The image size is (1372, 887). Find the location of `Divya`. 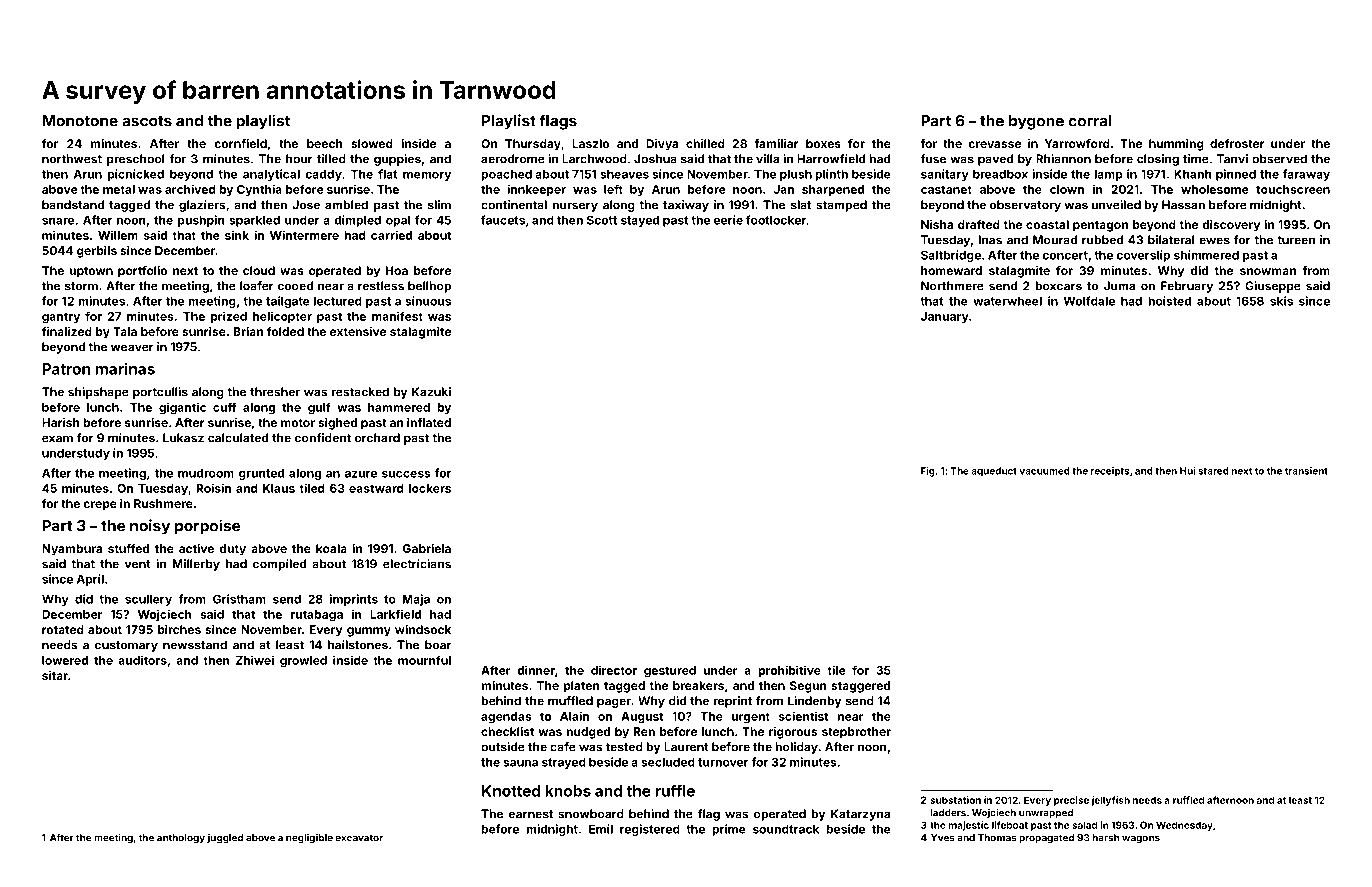

Divya is located at coordinates (662, 145).
